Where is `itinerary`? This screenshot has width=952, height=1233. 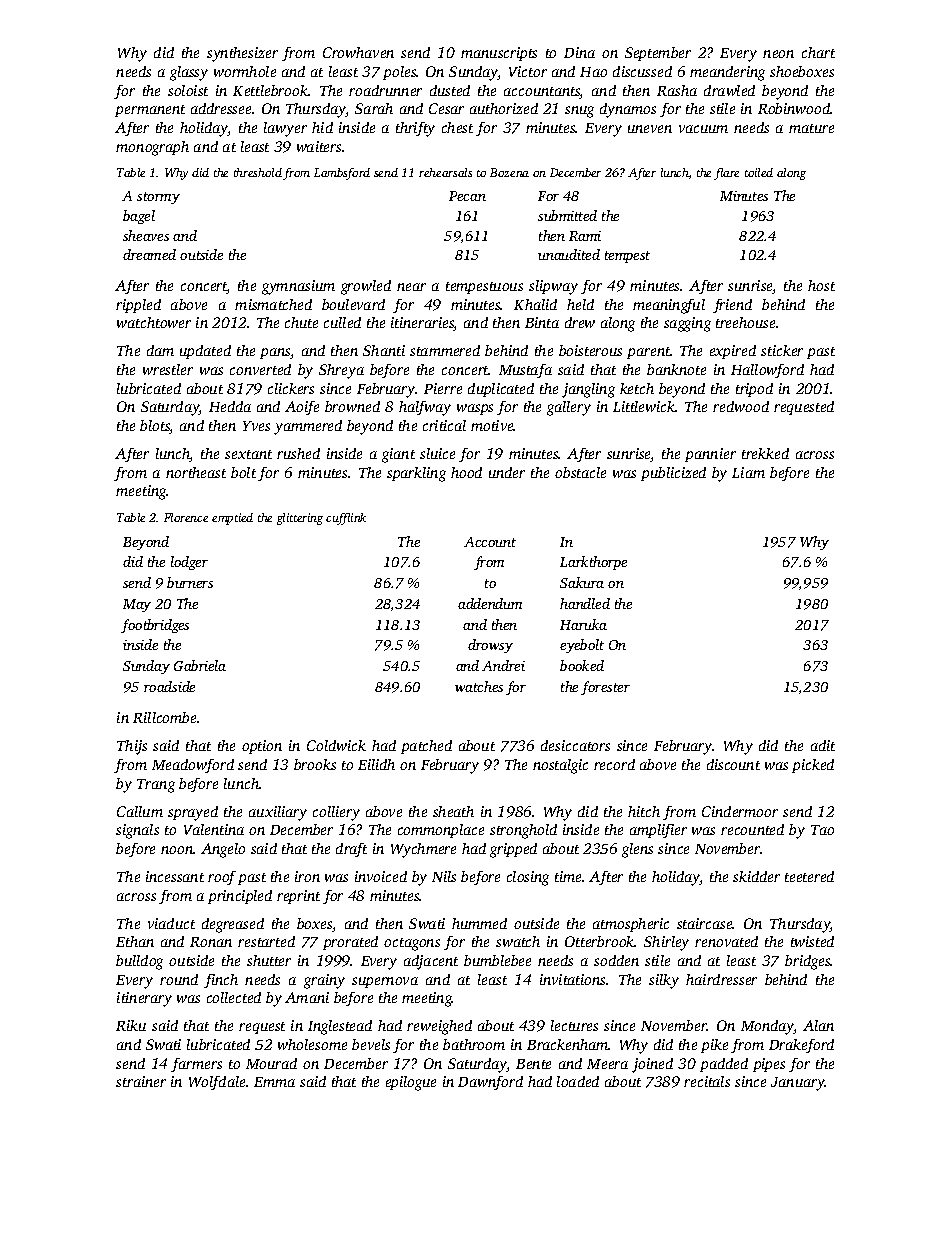 itinerary is located at coordinates (144, 999).
